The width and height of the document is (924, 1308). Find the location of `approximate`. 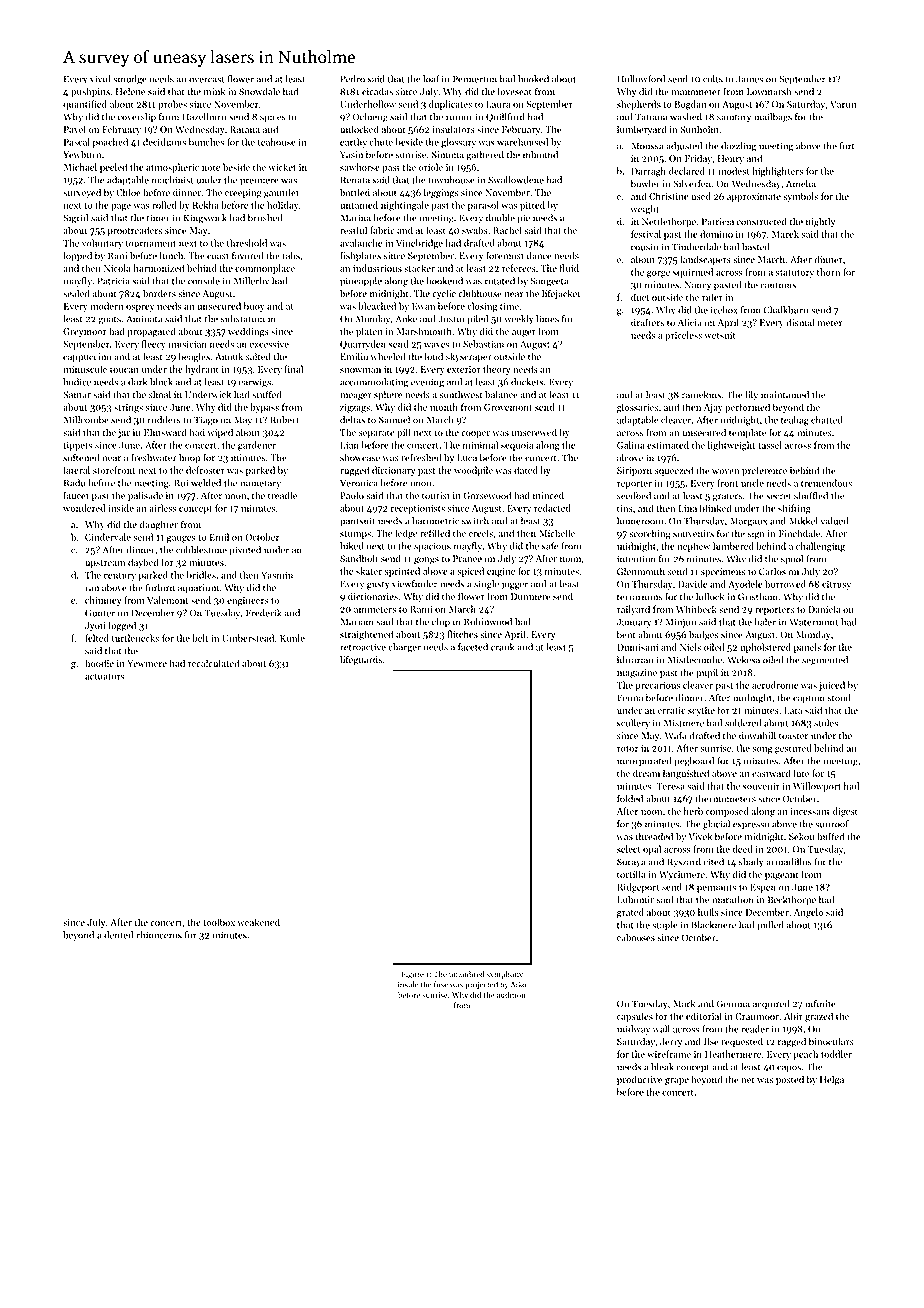

approximate is located at coordinates (754, 197).
